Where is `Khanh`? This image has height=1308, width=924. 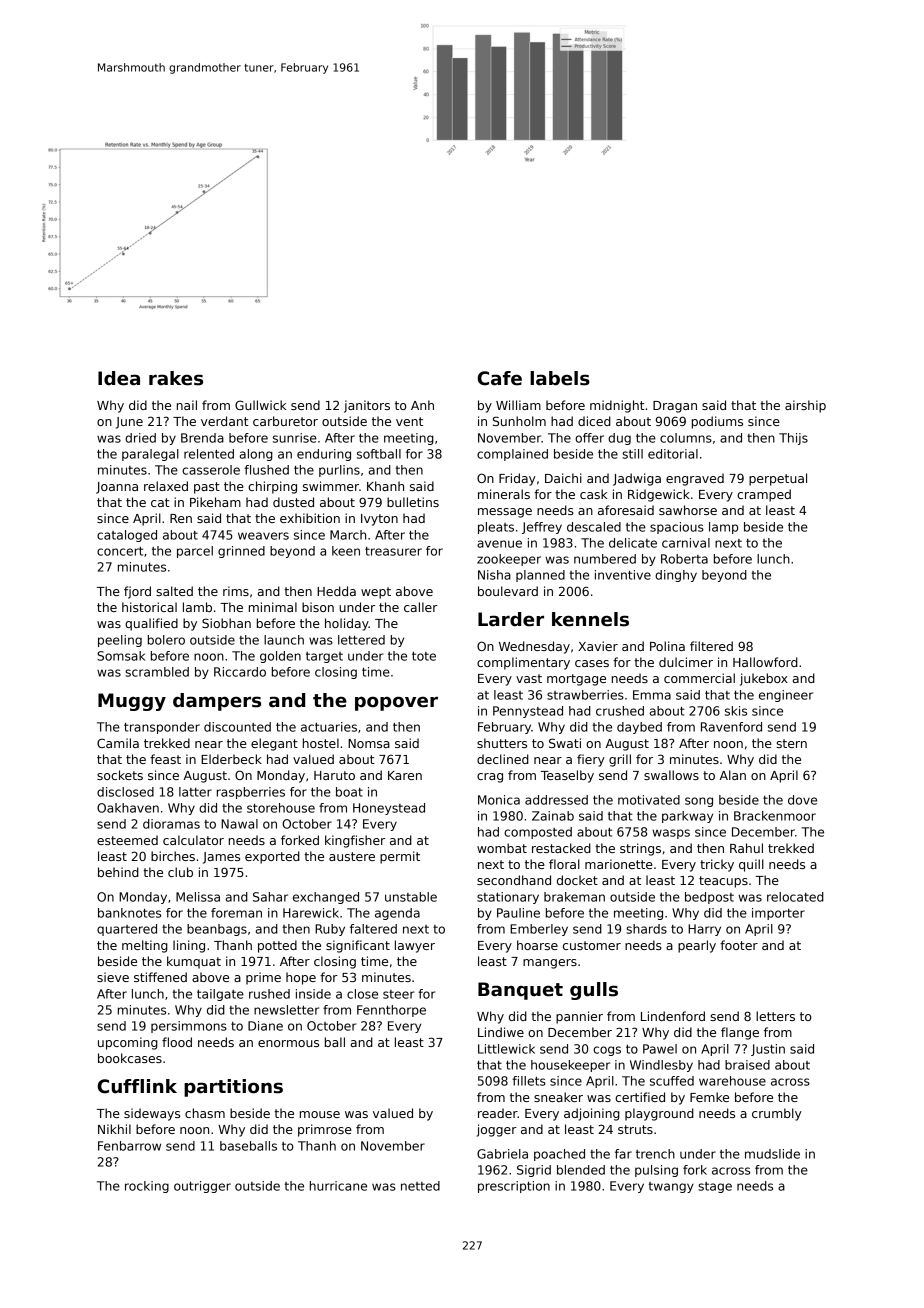
Khanh is located at coordinates (385, 486).
